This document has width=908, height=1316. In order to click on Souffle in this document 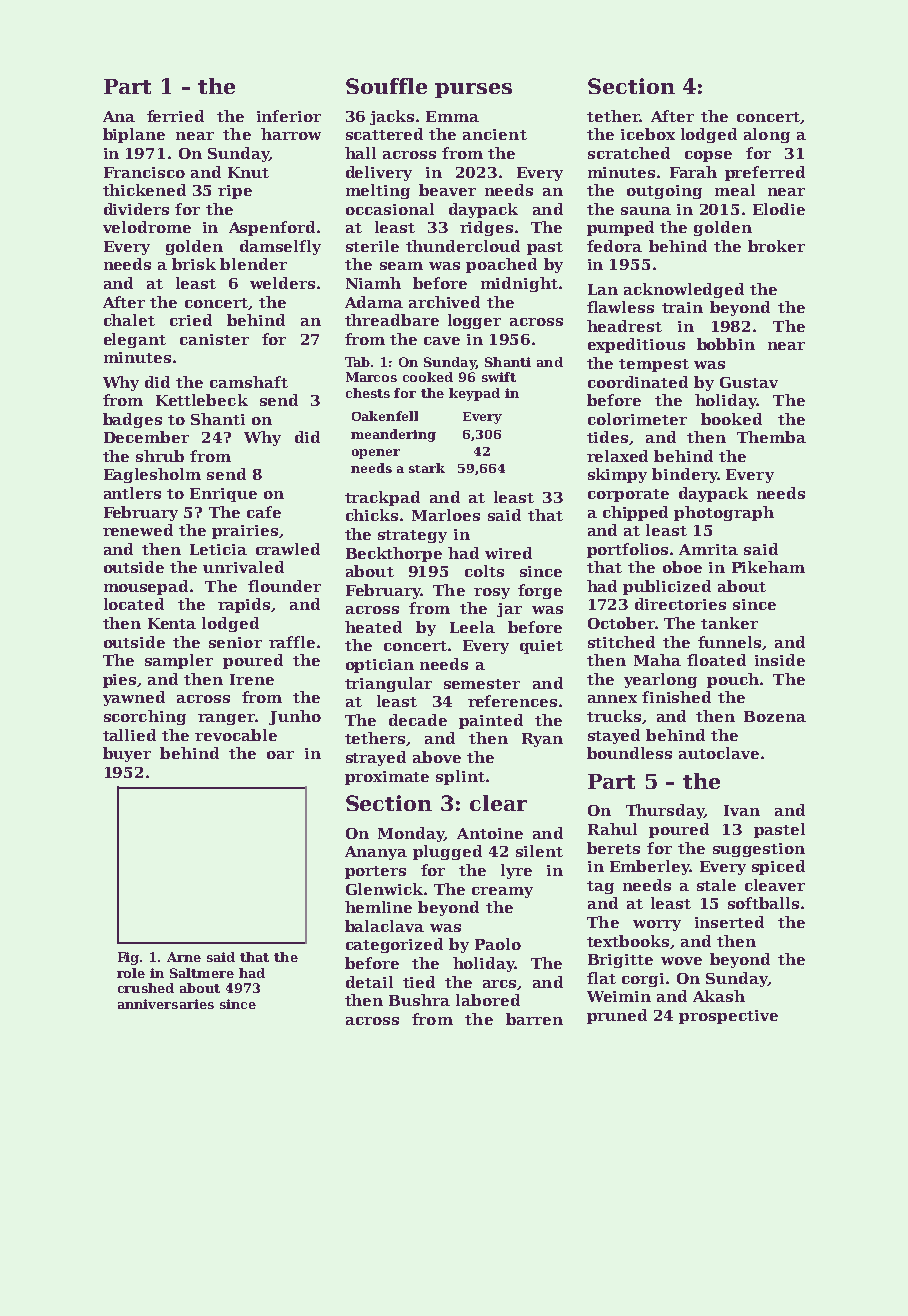, I will do `click(386, 86)`.
